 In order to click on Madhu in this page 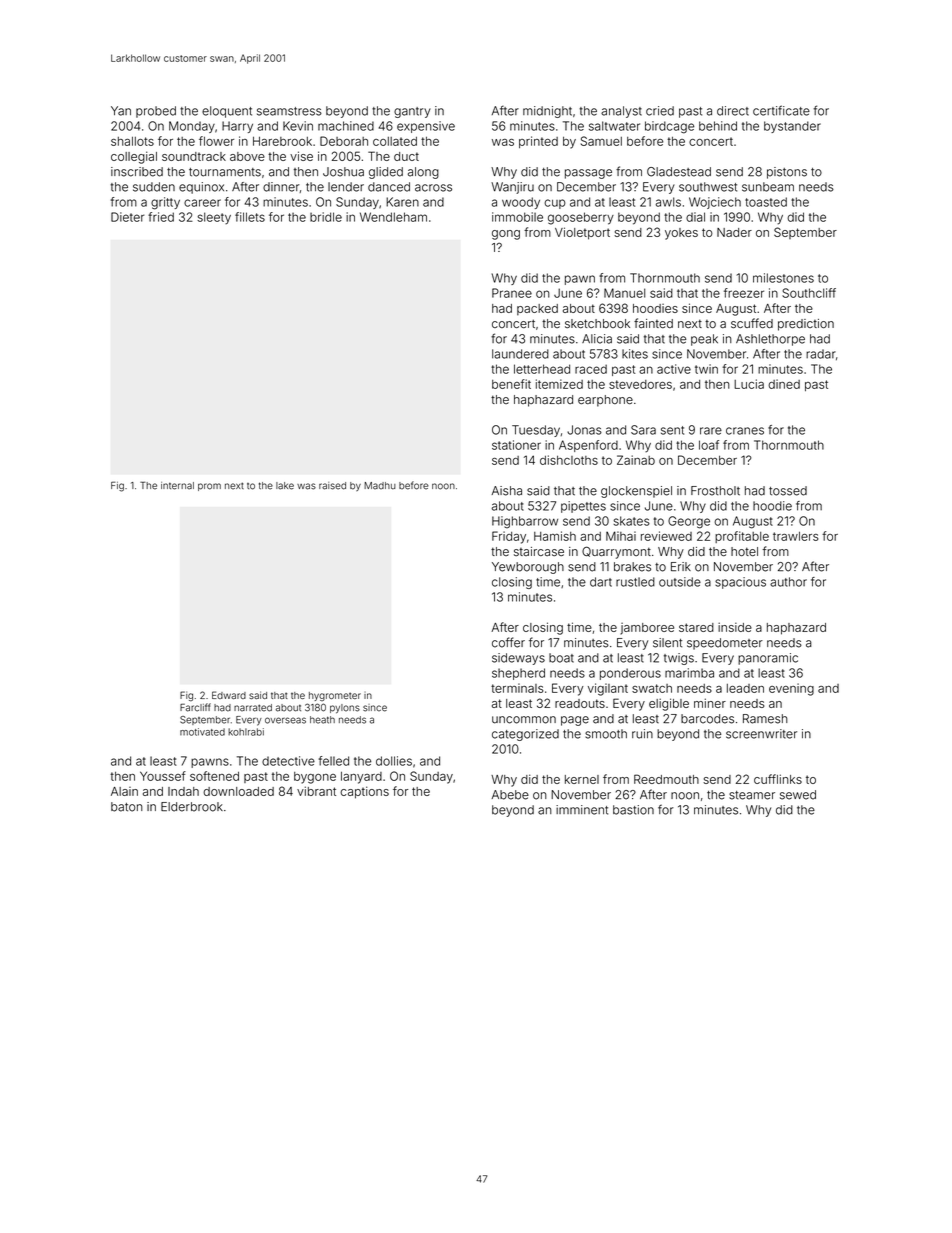, I will do `click(380, 486)`.
